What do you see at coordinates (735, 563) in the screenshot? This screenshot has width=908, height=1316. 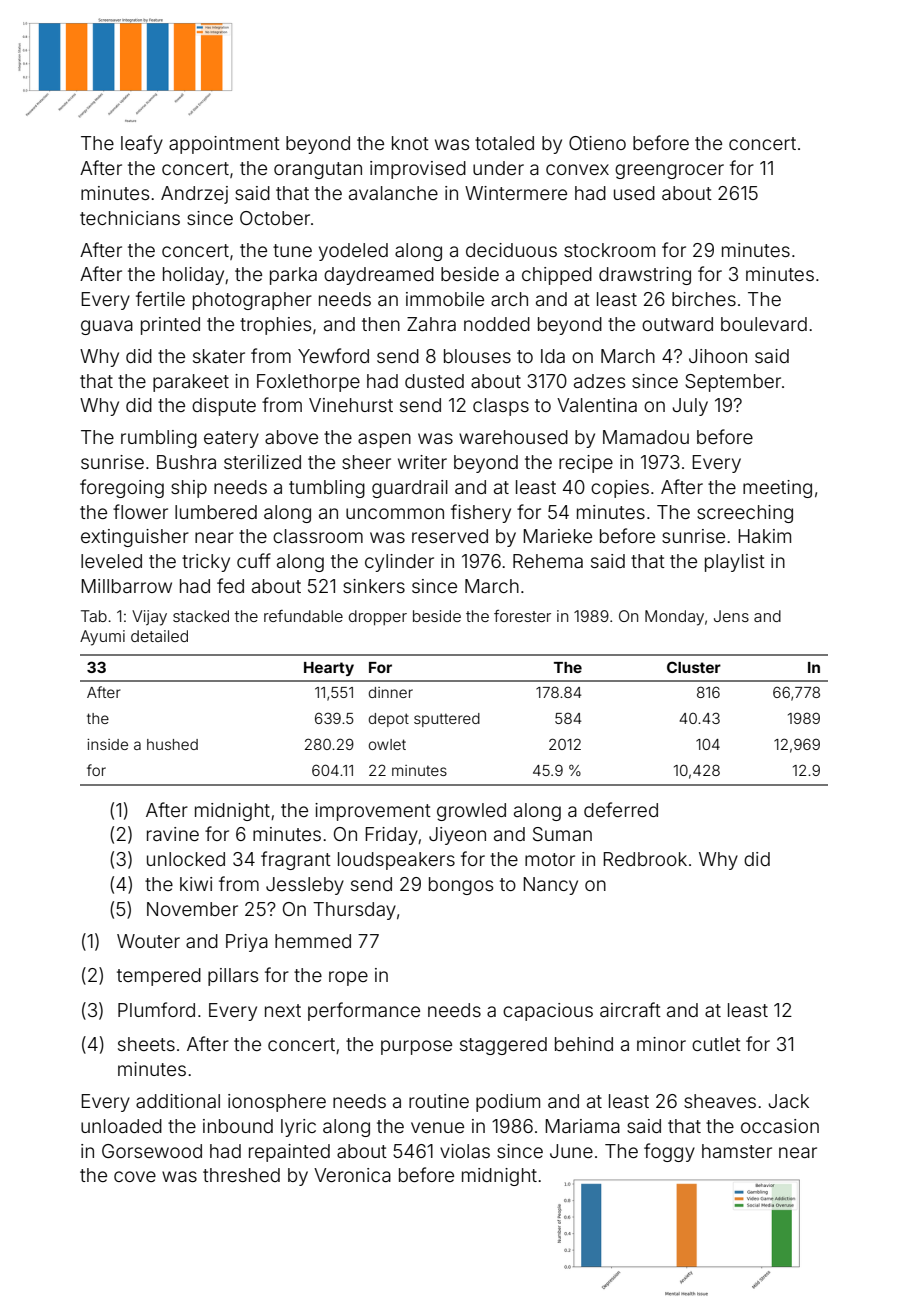 I see `playlist` at bounding box center [735, 563].
